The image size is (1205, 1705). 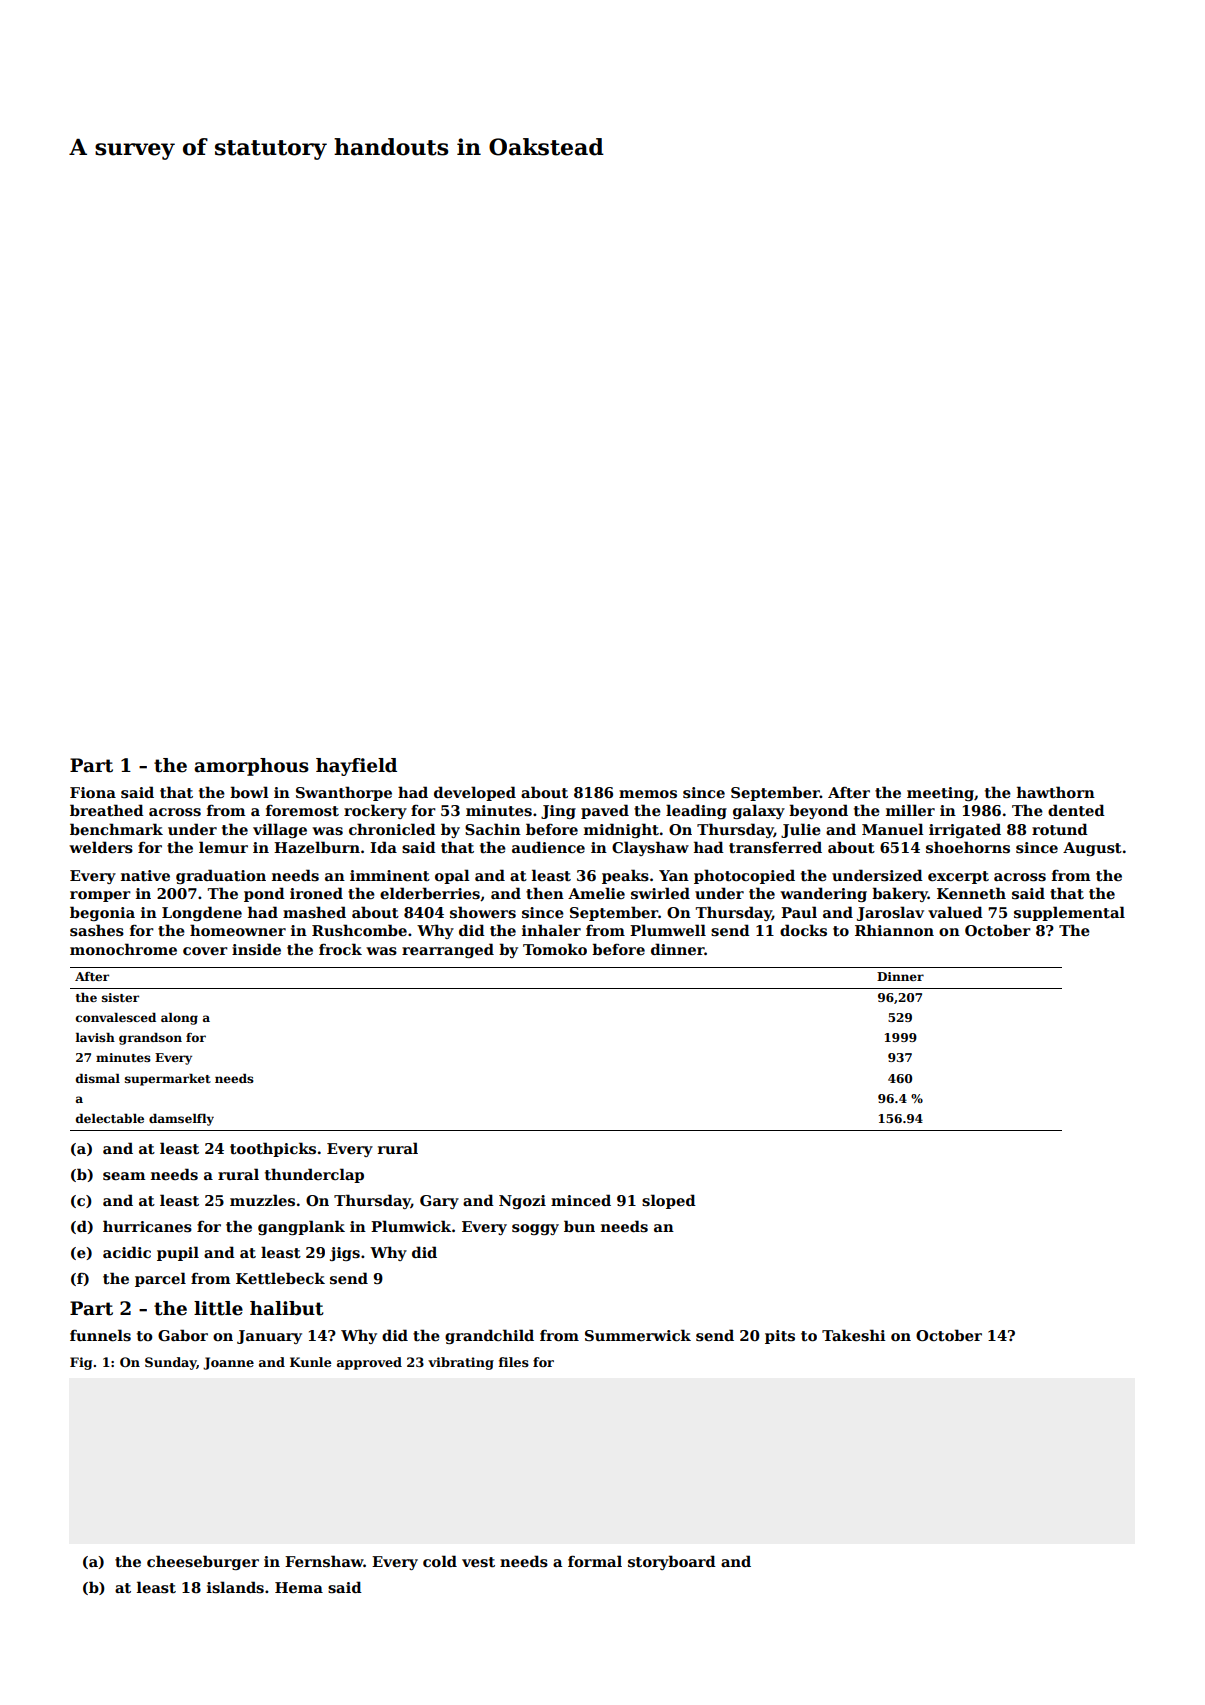 I want to click on hayfield, so click(x=356, y=767).
